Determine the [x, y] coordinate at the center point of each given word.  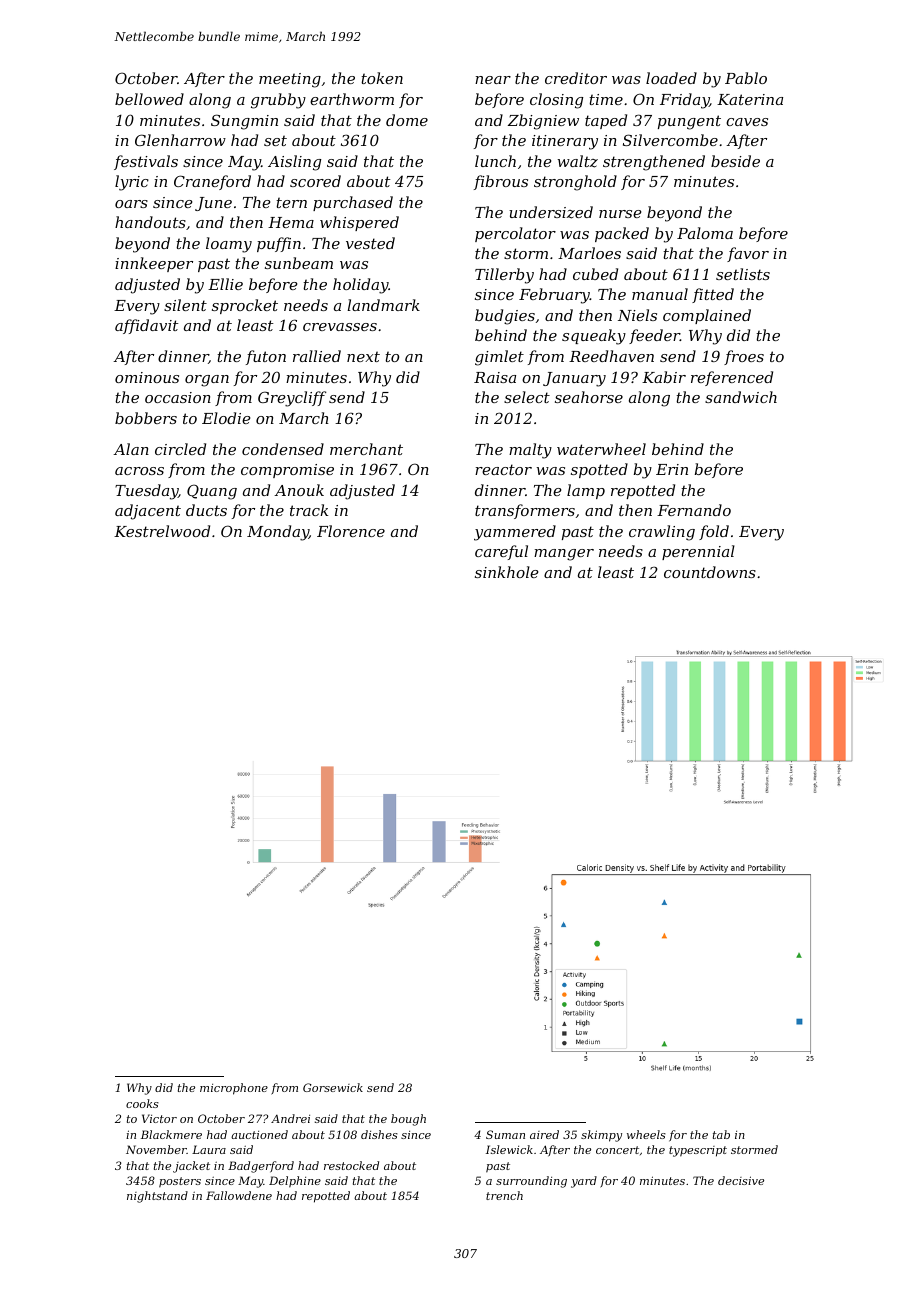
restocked [351, 1165]
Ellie [225, 284]
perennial [698, 552]
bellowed [149, 99]
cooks [142, 1103]
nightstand [157, 1197]
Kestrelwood [162, 531]
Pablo [746, 78]
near [493, 80]
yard [584, 1182]
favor [748, 254]
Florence [351, 531]
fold [714, 532]
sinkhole [506, 572]
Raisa [495, 377]
